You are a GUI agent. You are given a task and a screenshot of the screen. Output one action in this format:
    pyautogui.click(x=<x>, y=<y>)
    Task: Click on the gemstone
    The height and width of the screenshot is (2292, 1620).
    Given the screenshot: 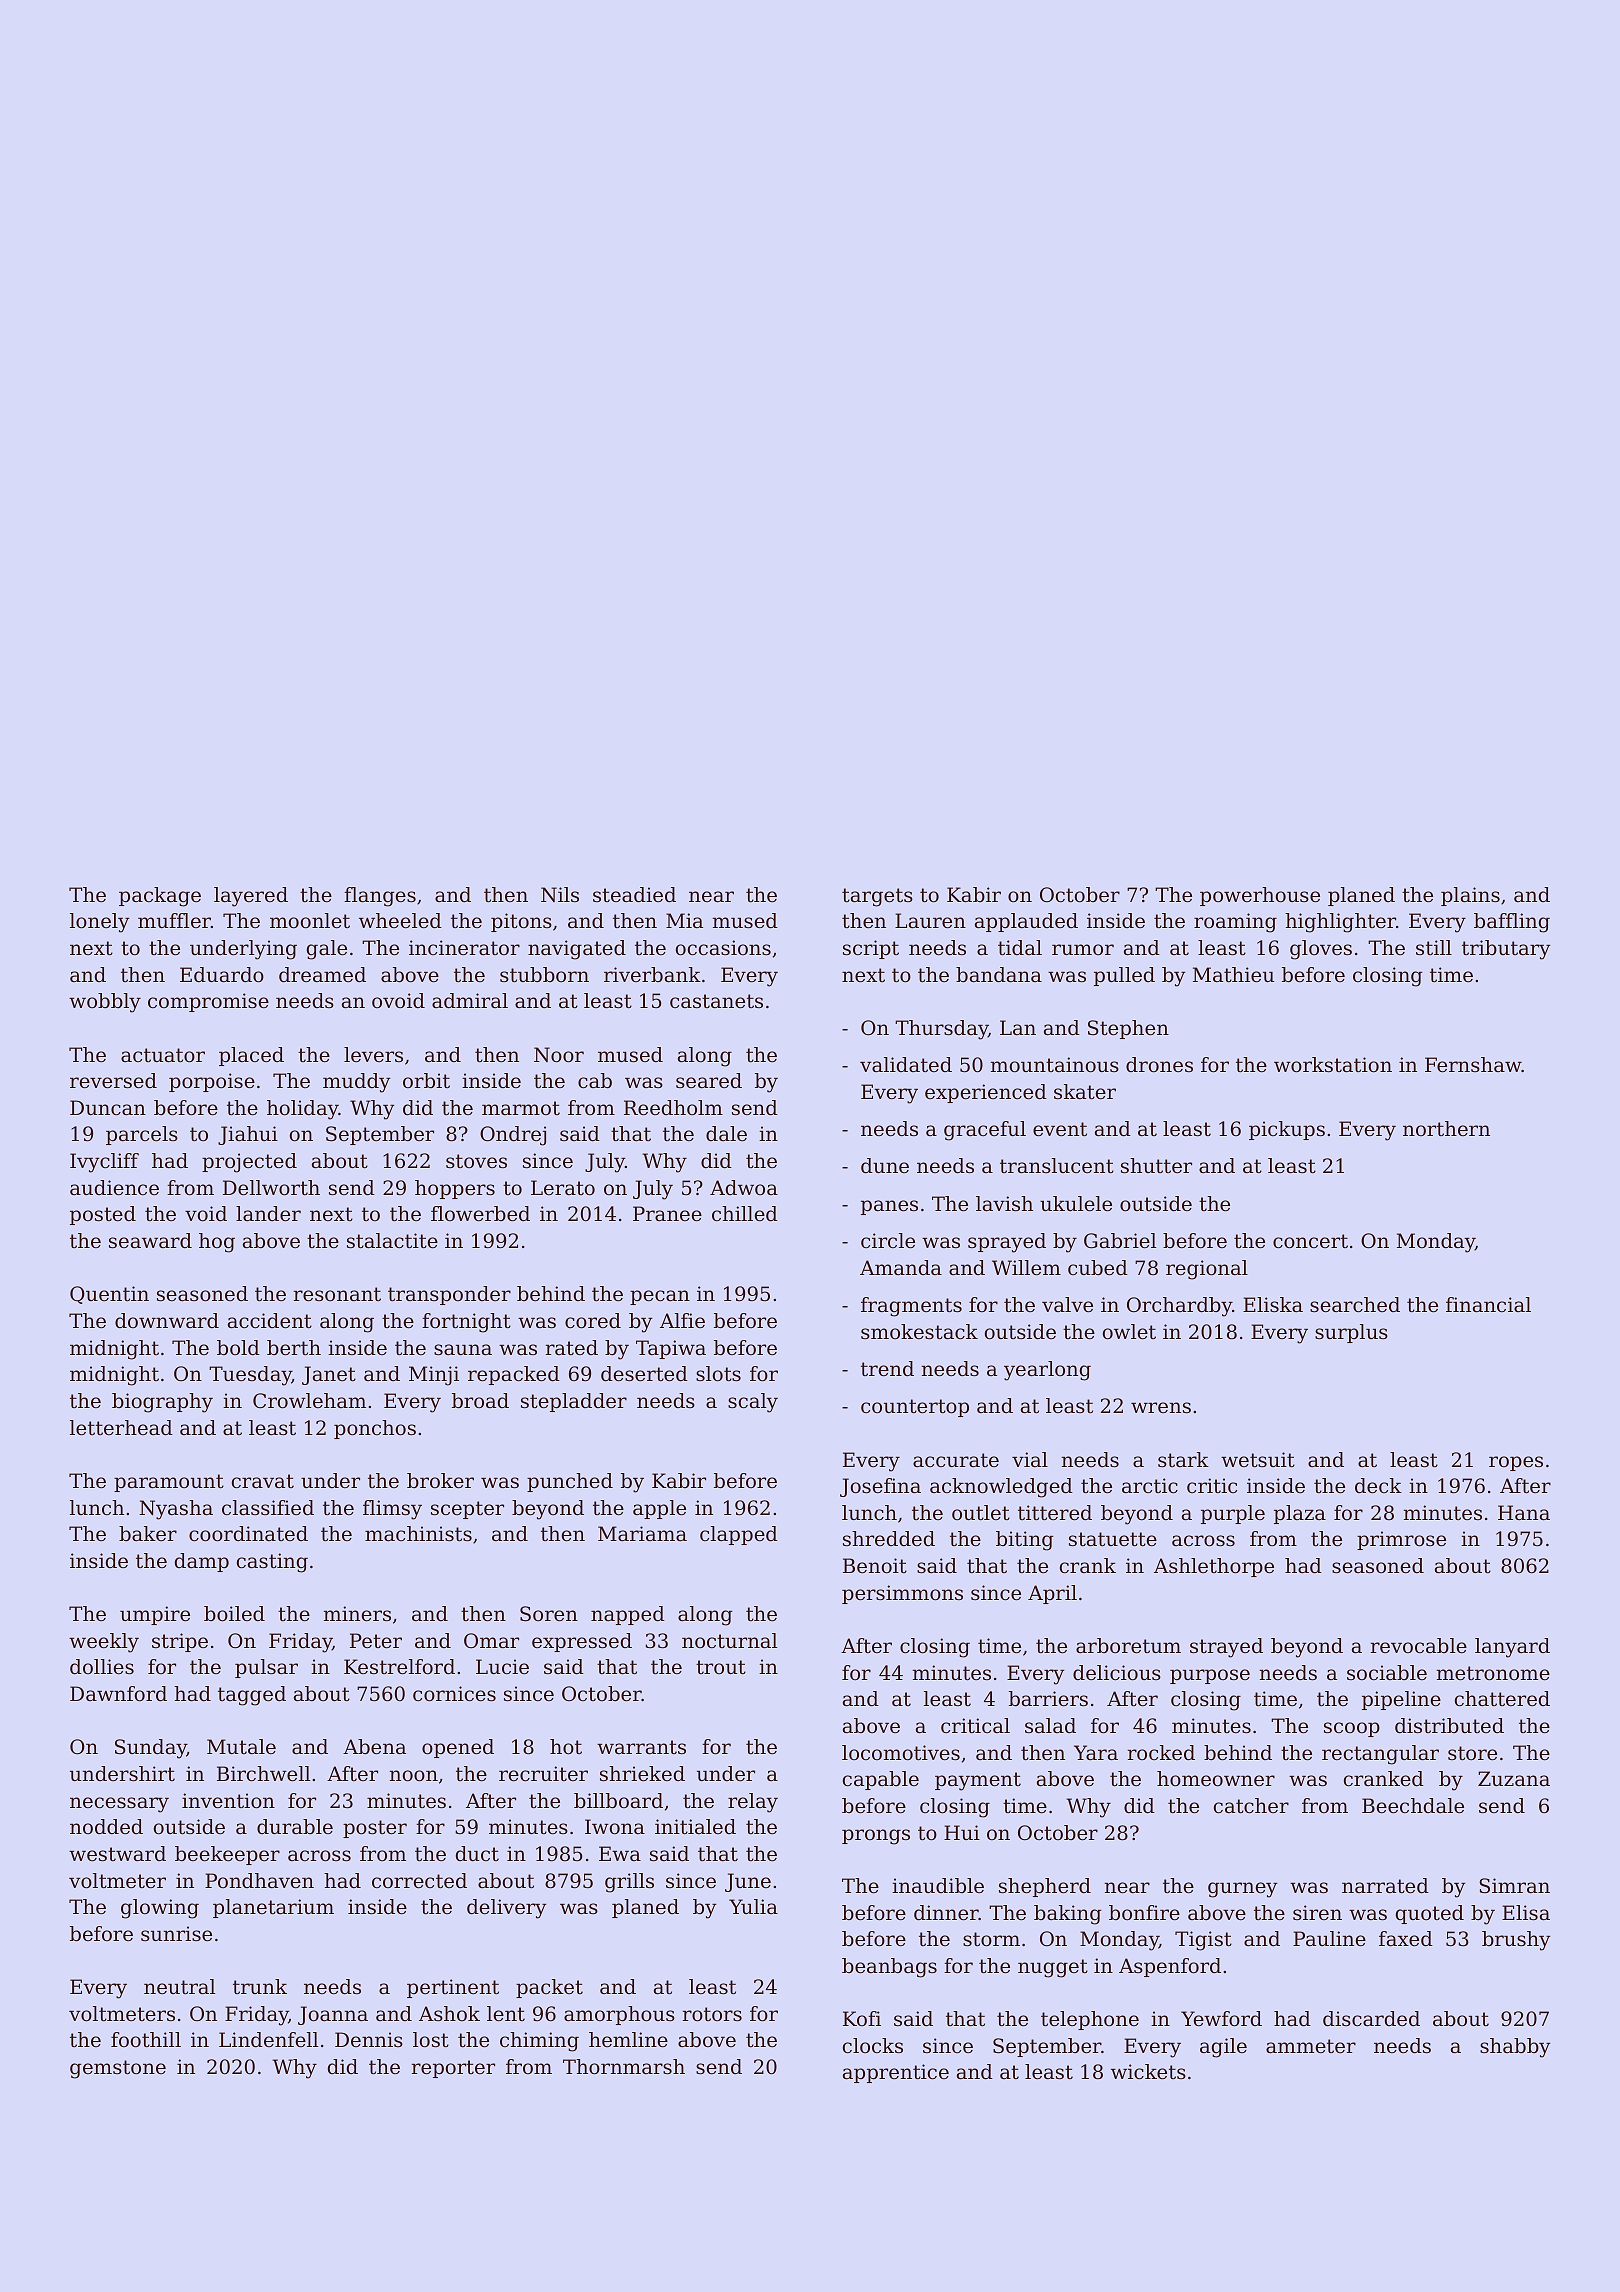 What is the action you would take?
    pyautogui.click(x=118, y=2069)
